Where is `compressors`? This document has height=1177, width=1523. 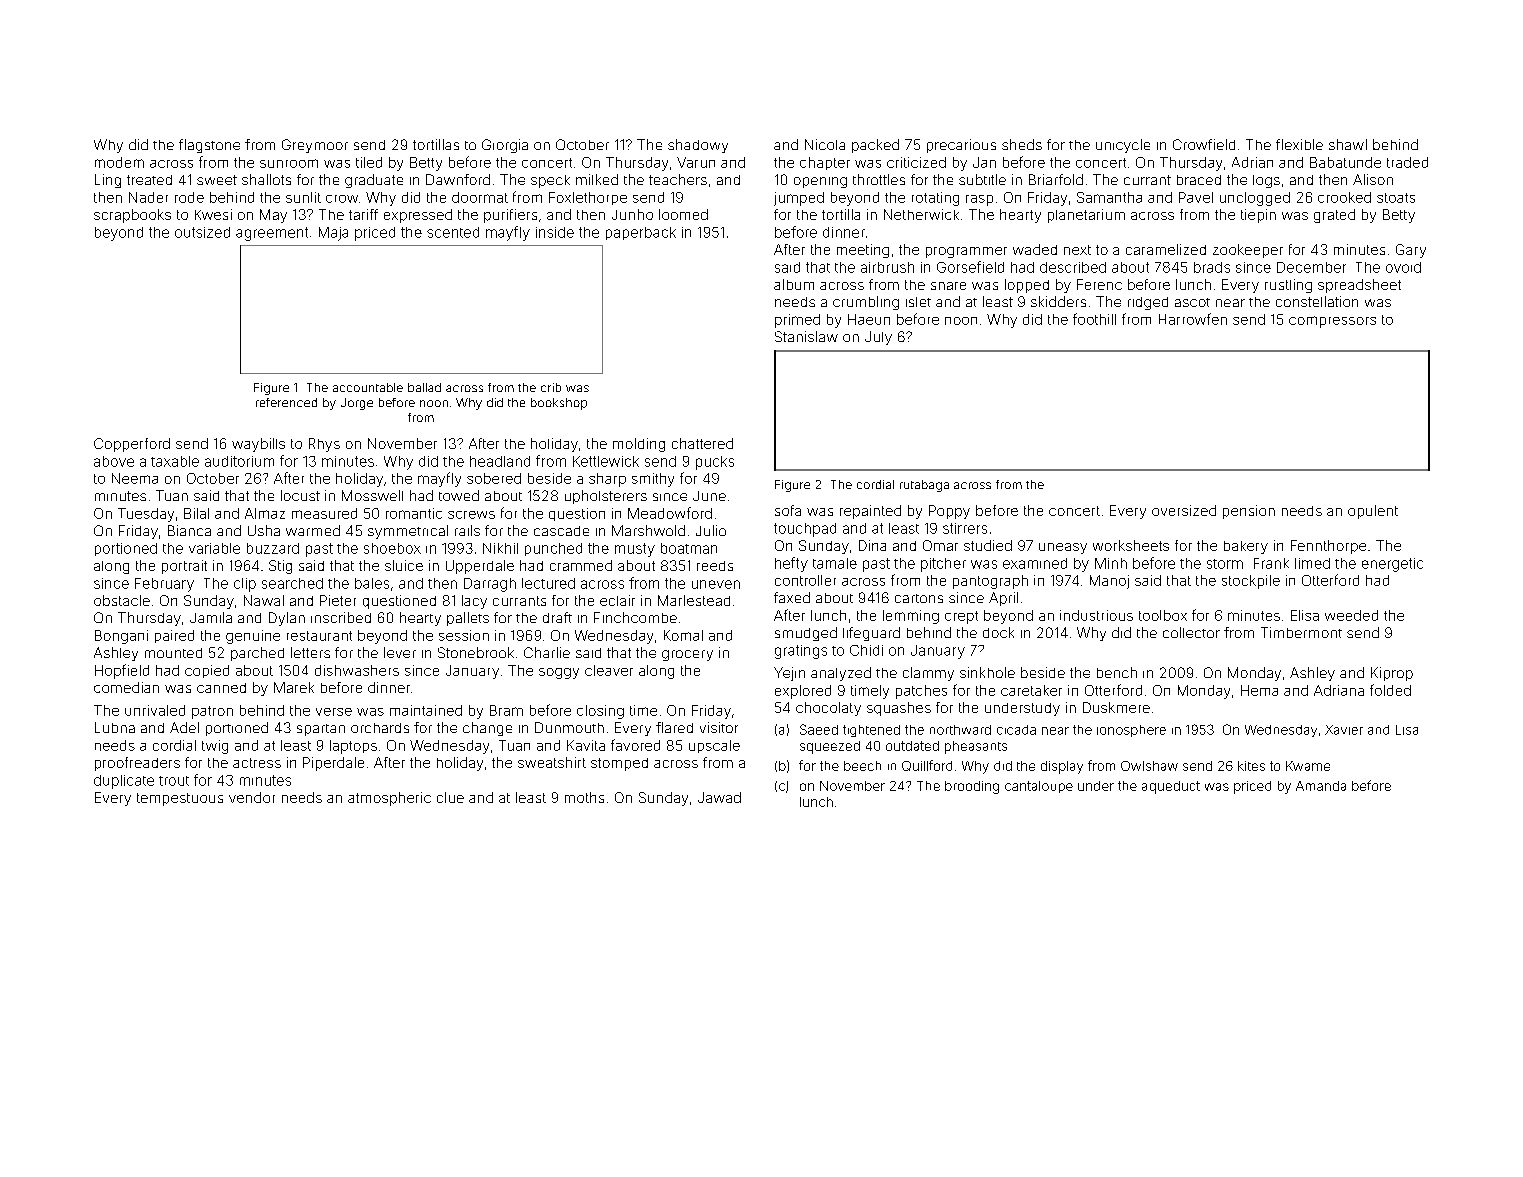 compressors is located at coordinates (1332, 322).
